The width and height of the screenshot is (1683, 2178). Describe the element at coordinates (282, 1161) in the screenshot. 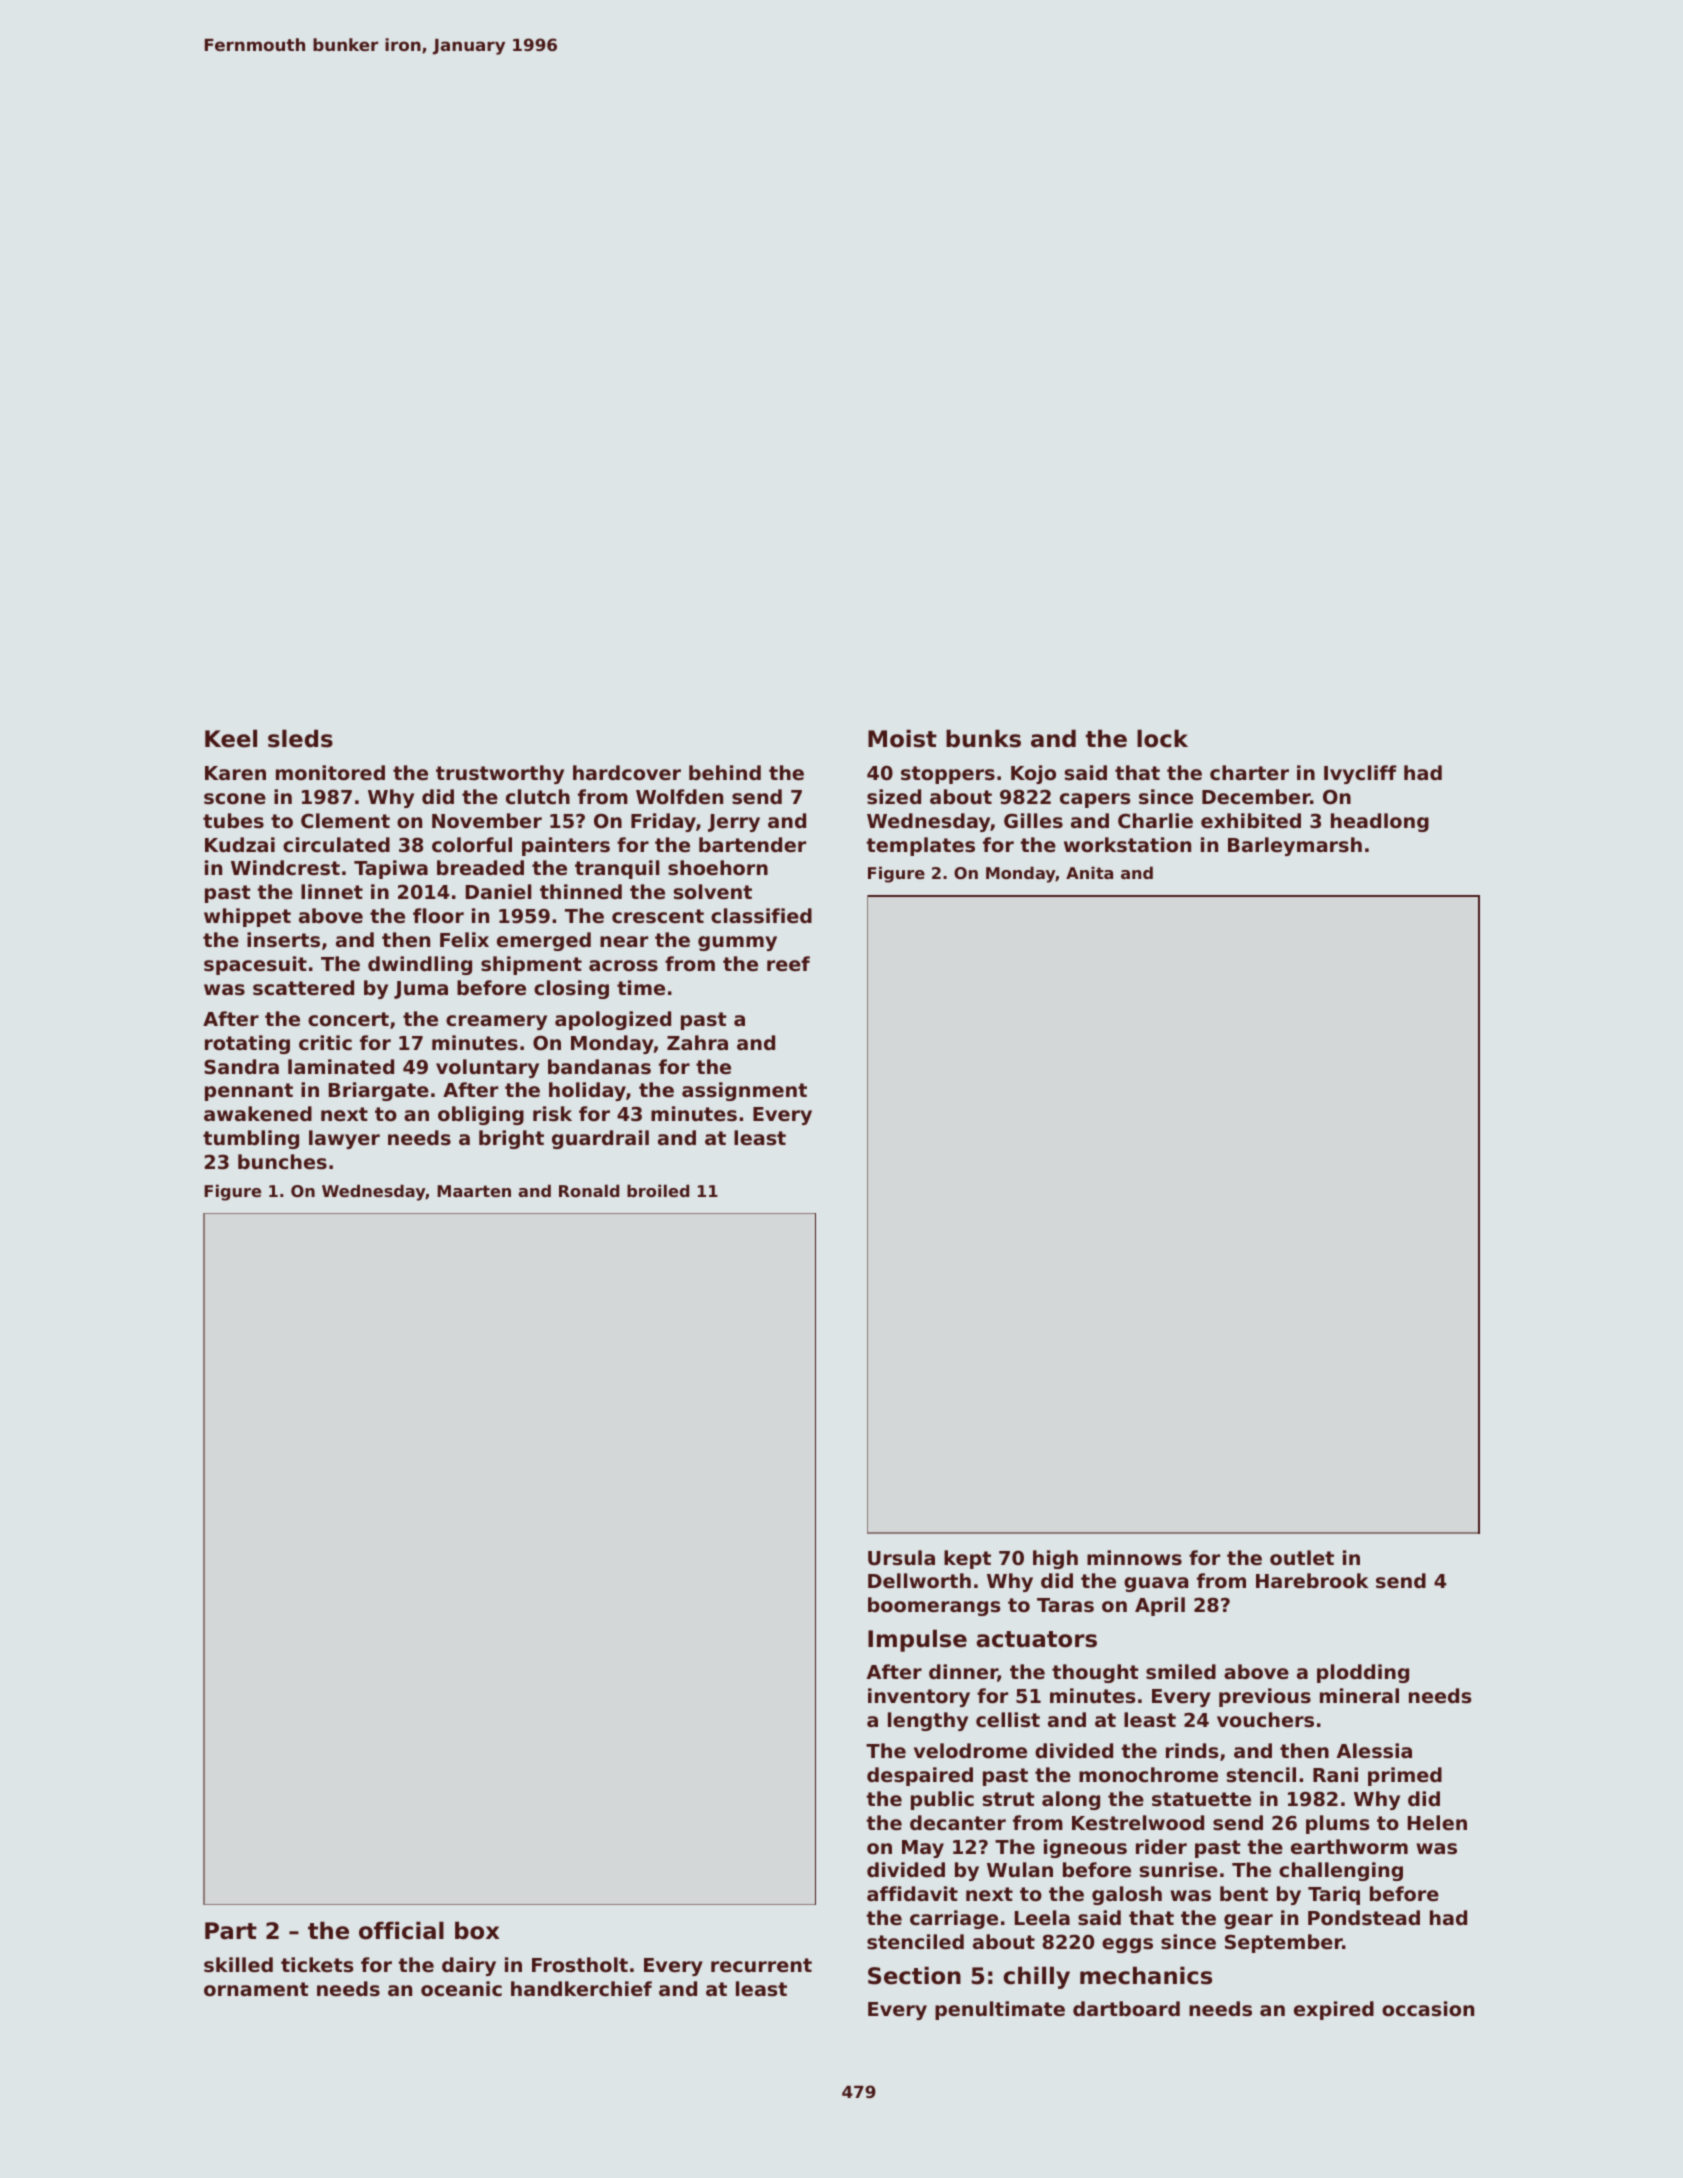

I see `bunches` at that location.
